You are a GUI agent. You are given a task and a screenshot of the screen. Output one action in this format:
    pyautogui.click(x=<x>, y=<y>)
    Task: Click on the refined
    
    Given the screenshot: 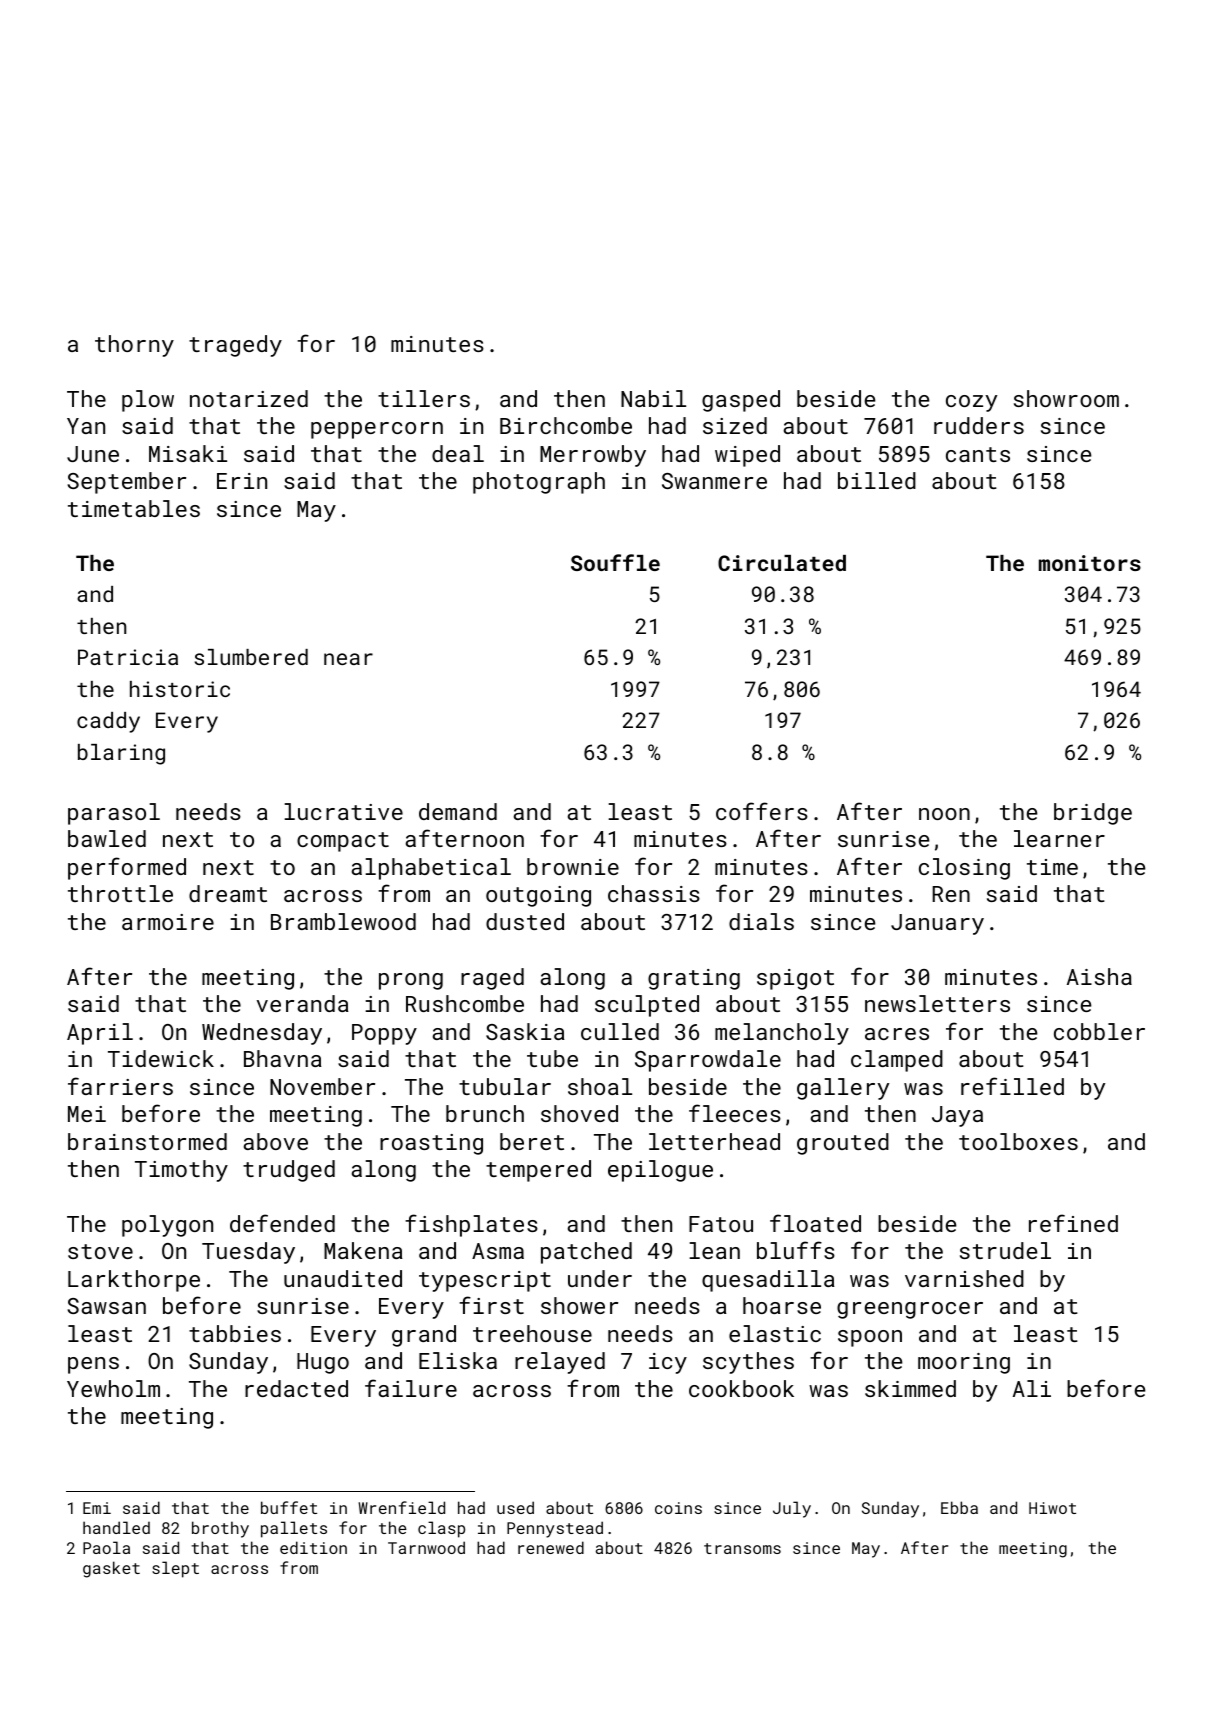 What is the action you would take?
    pyautogui.click(x=1073, y=1223)
